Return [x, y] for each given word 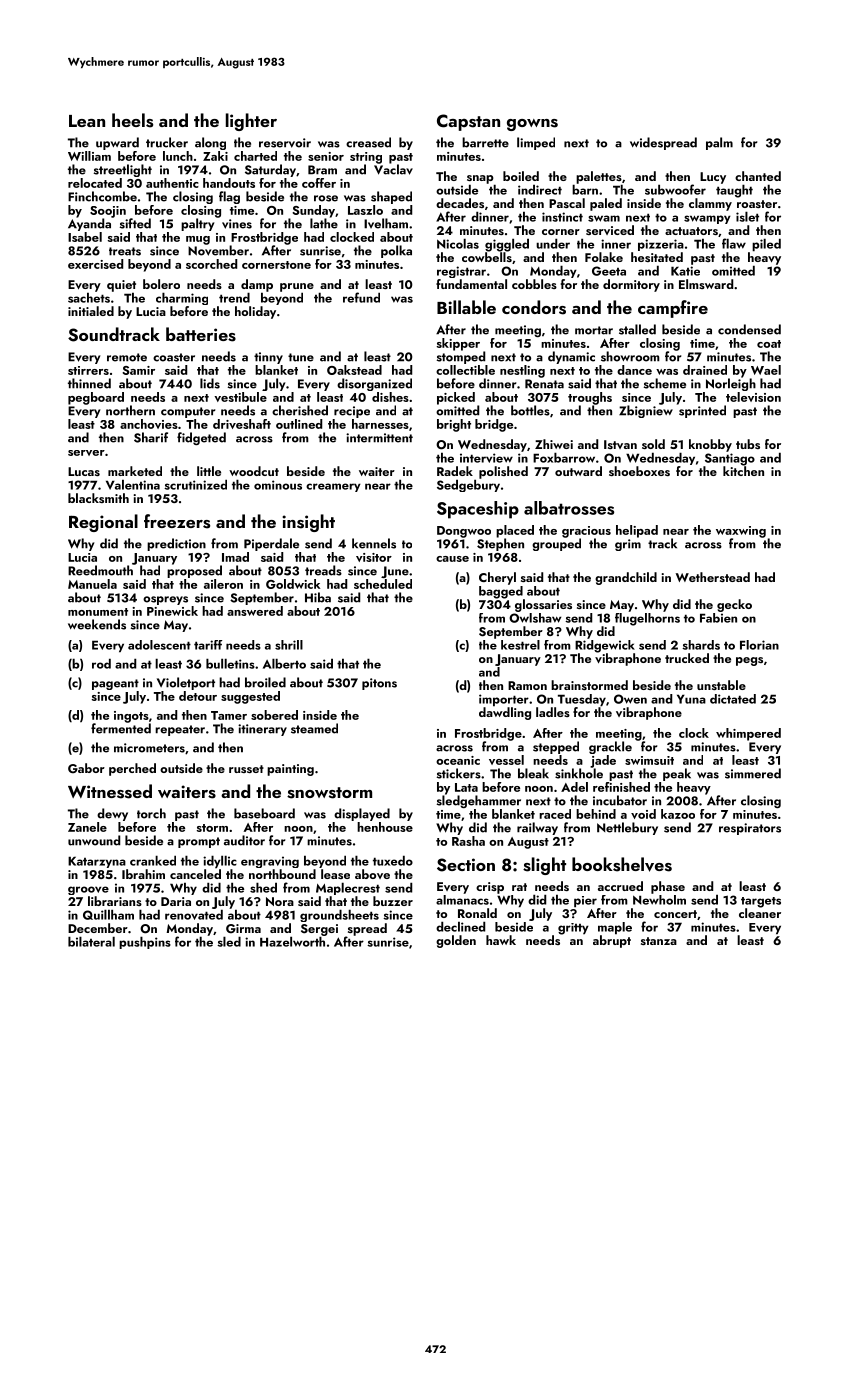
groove [88, 890]
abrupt [612, 941]
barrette [485, 142]
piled [766, 245]
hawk [501, 940]
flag [229, 197]
